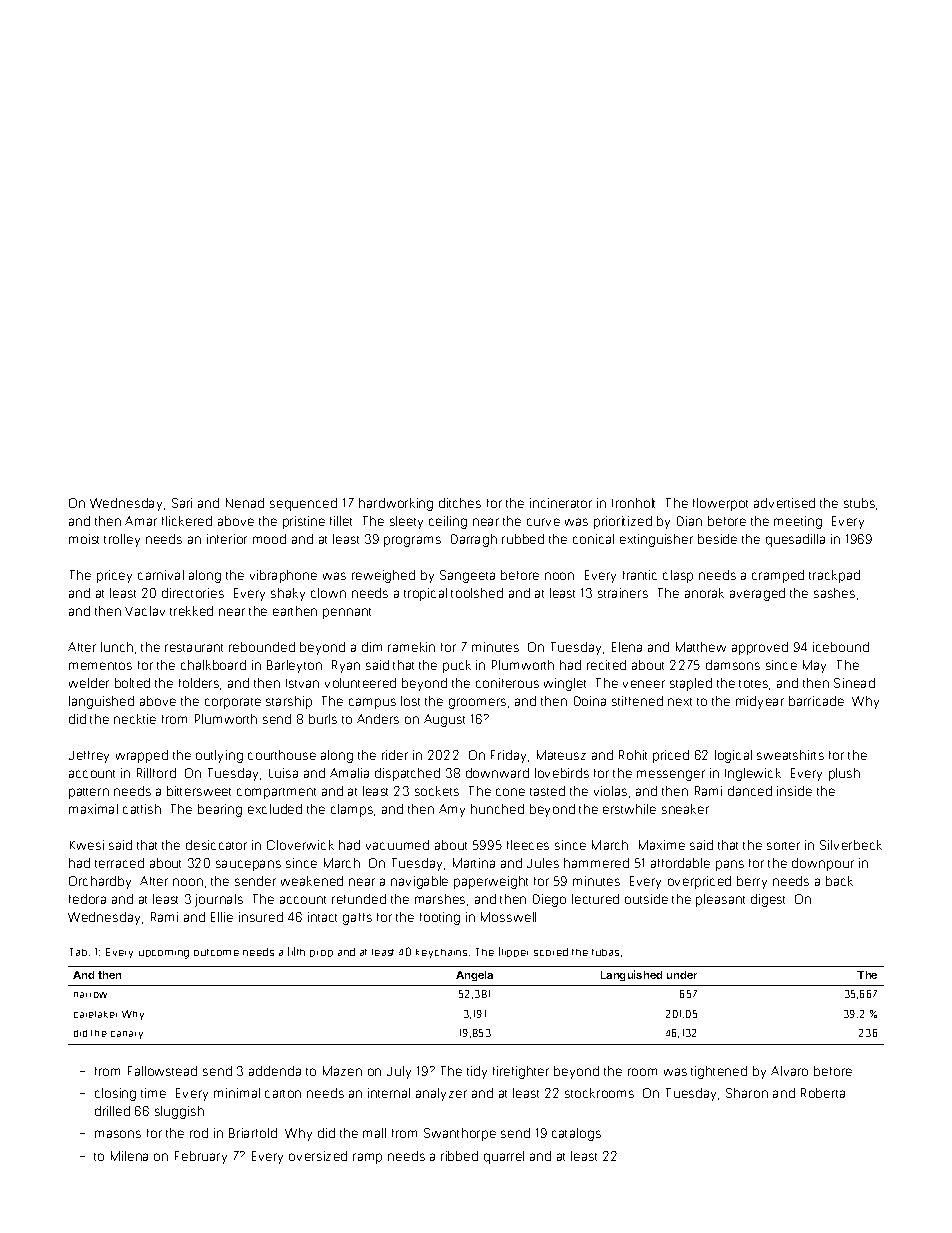 Image resolution: width=952 pixels, height=1233 pixels. What do you see at coordinates (834, 593) in the image?
I see `sashes` at bounding box center [834, 593].
